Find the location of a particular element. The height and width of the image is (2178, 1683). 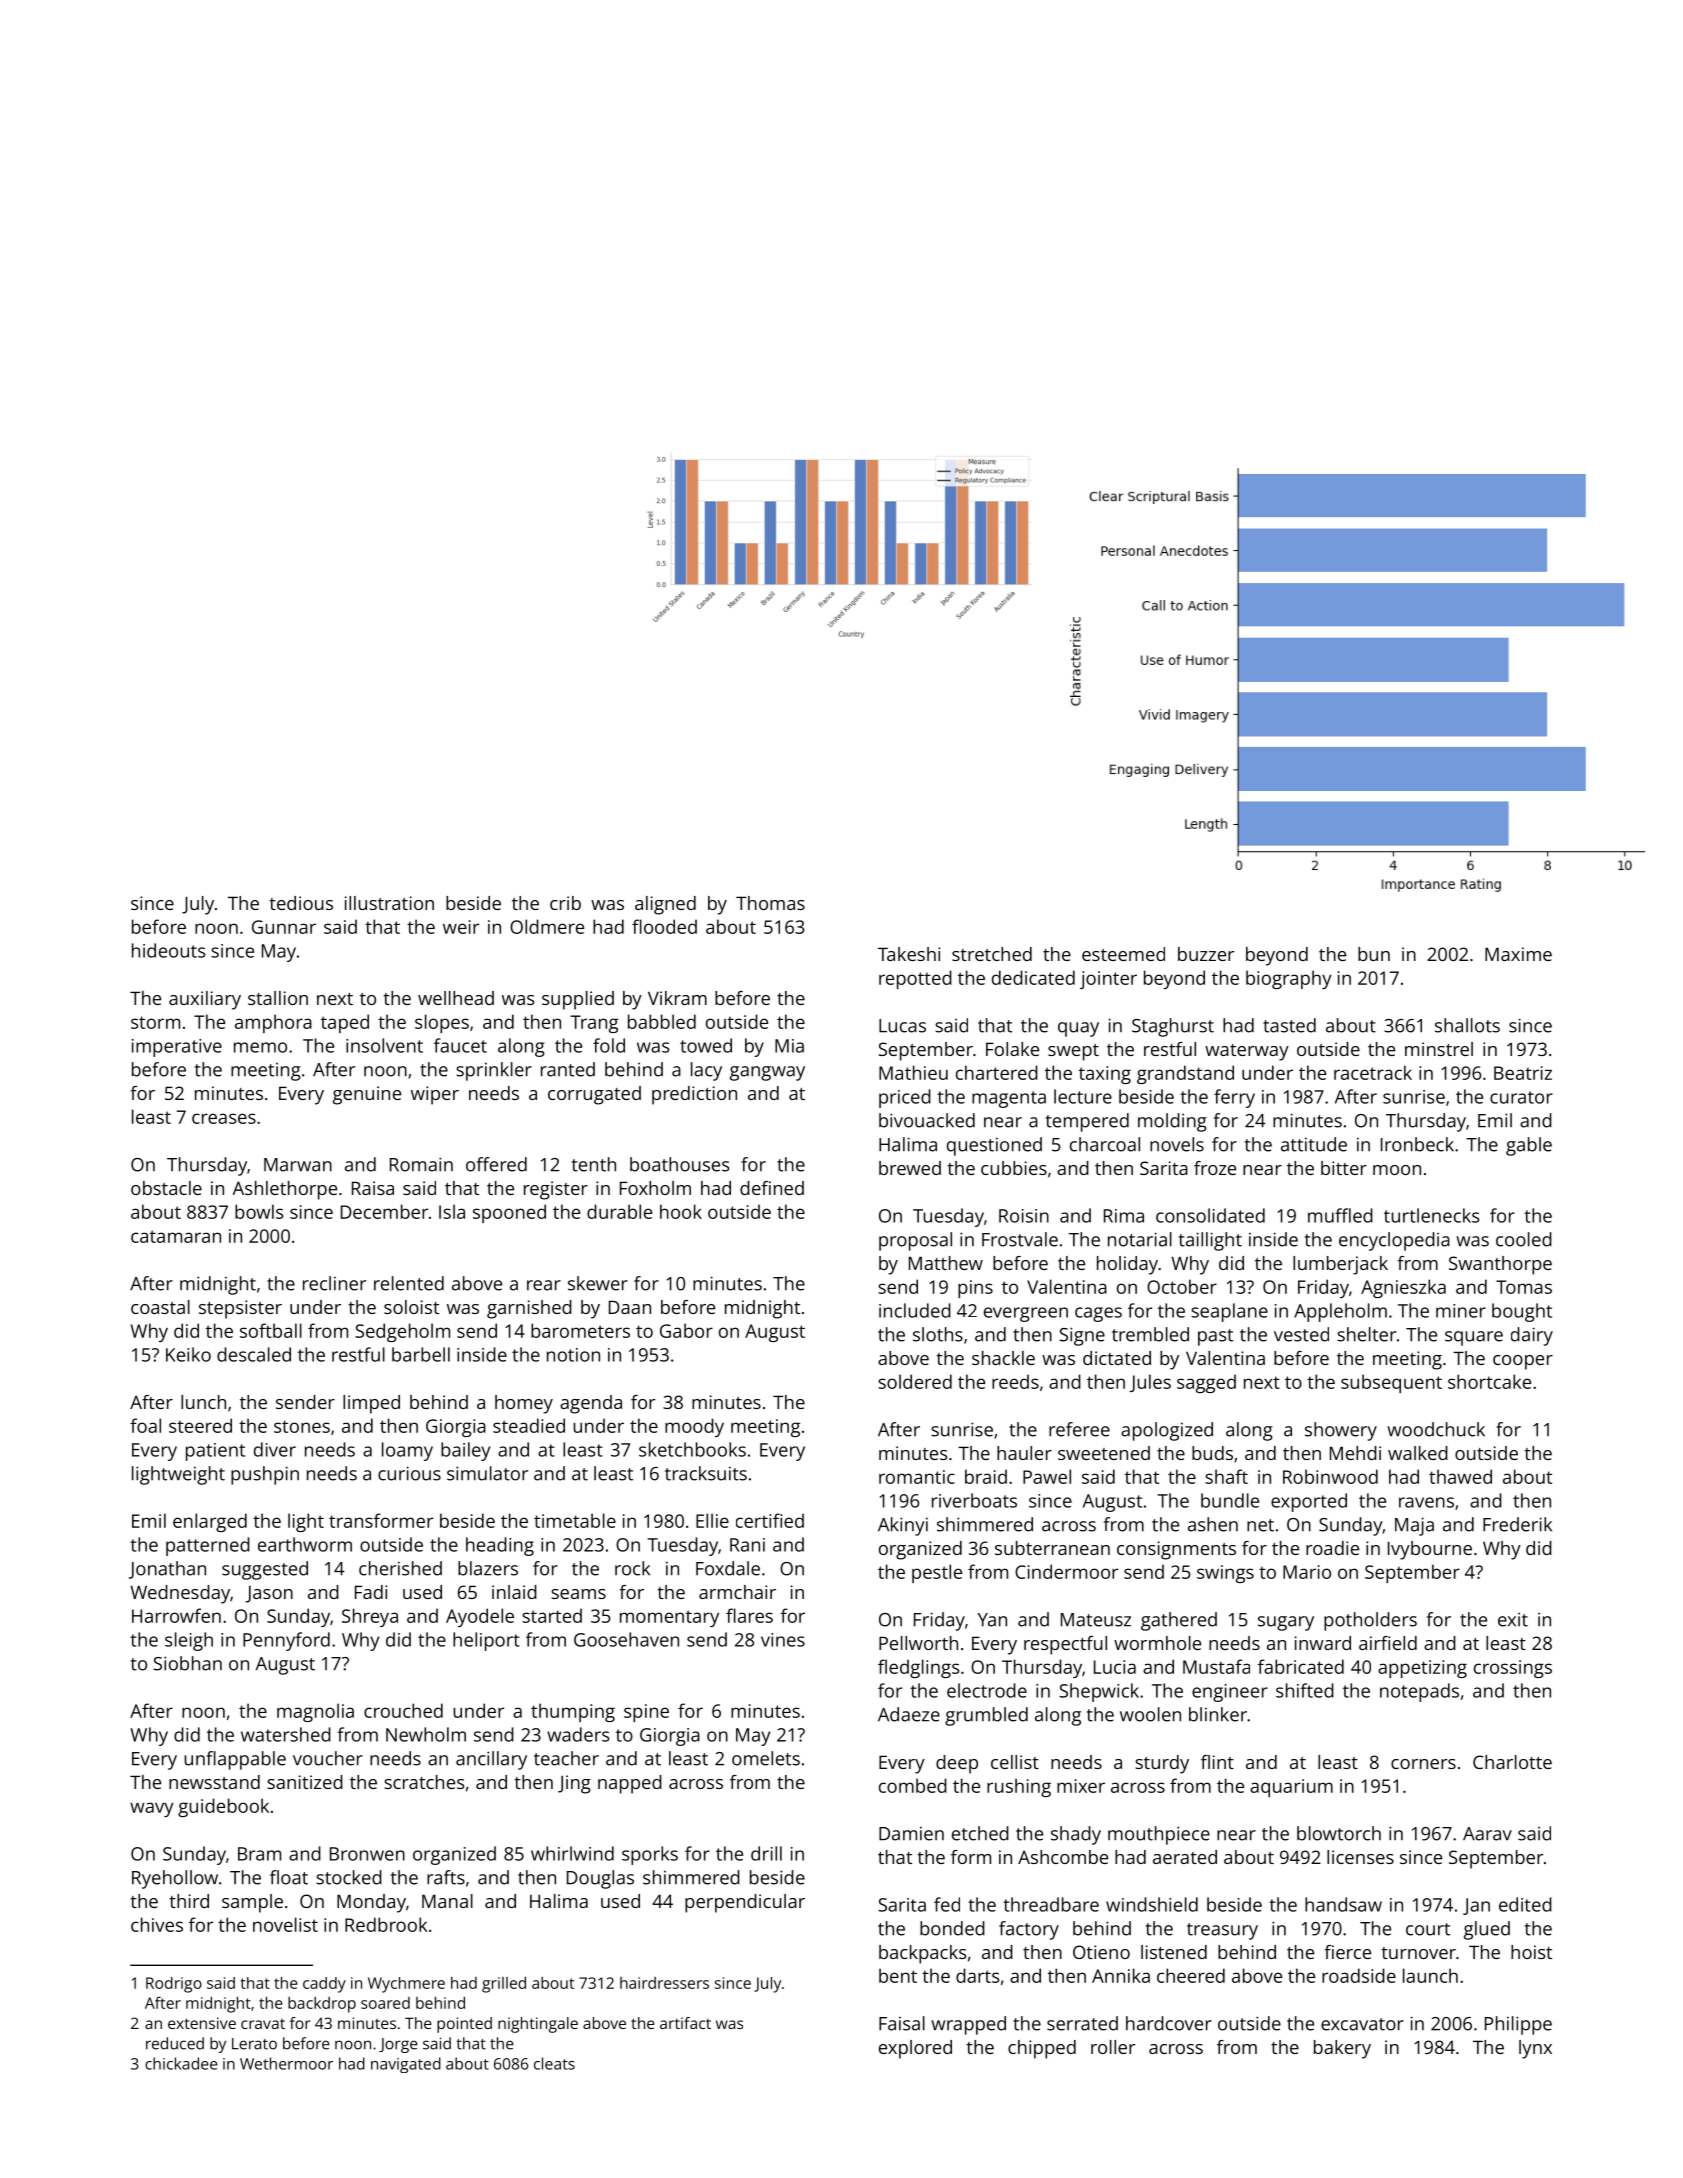

Rima is located at coordinates (1124, 1216).
